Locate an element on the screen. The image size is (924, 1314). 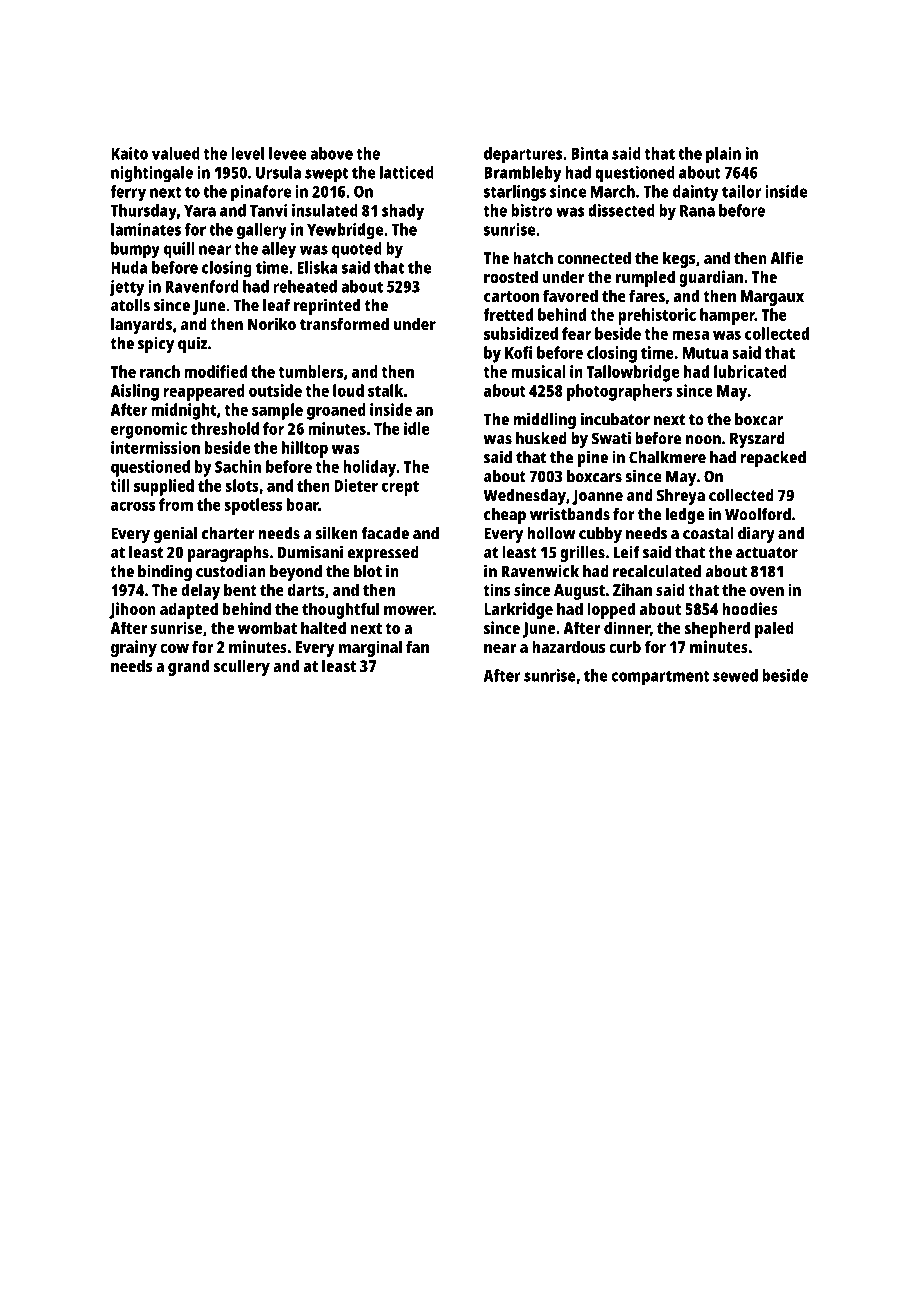
Woolford is located at coordinates (758, 514).
